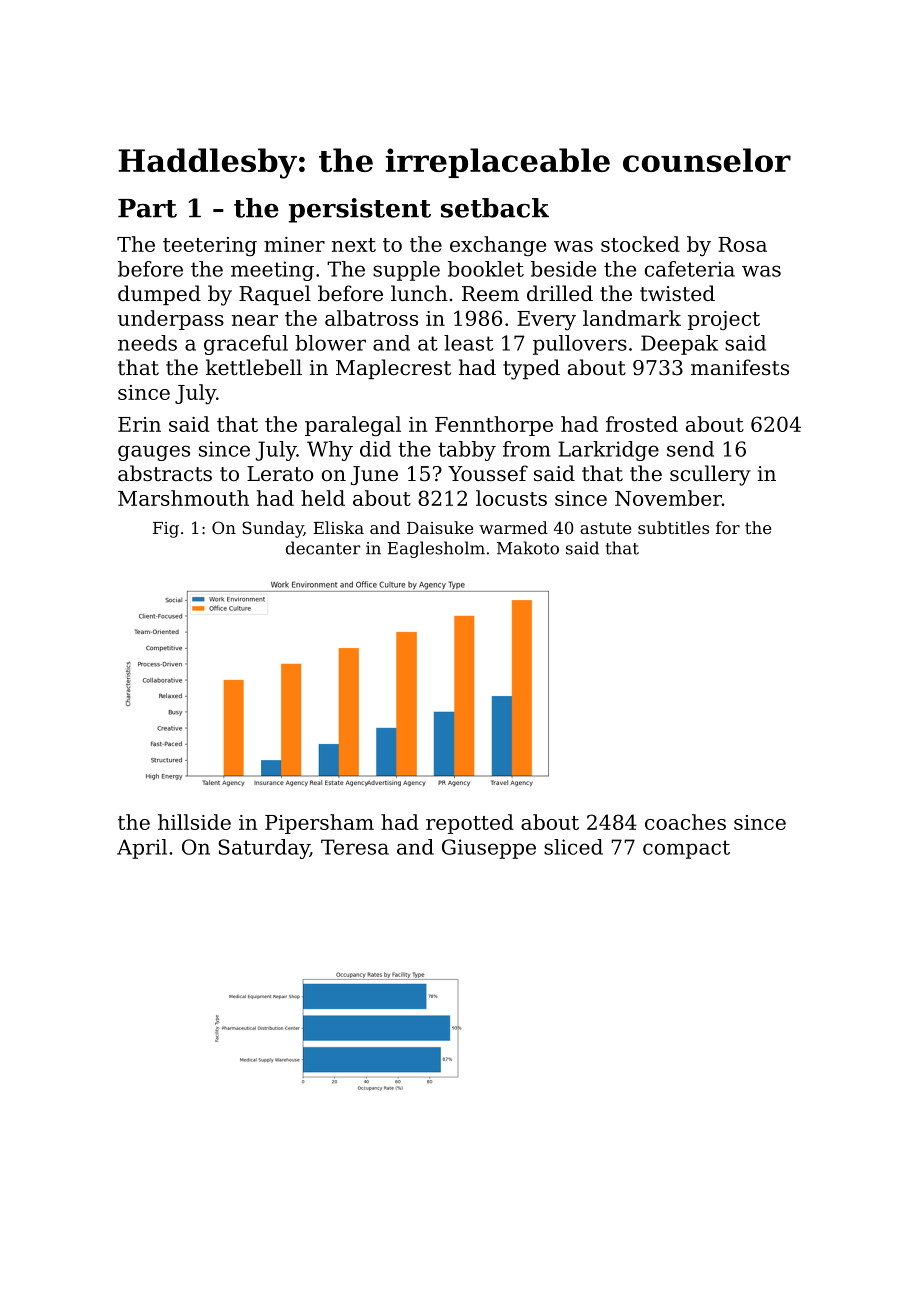 This page has width=924, height=1311. I want to click on coaches, so click(685, 822).
